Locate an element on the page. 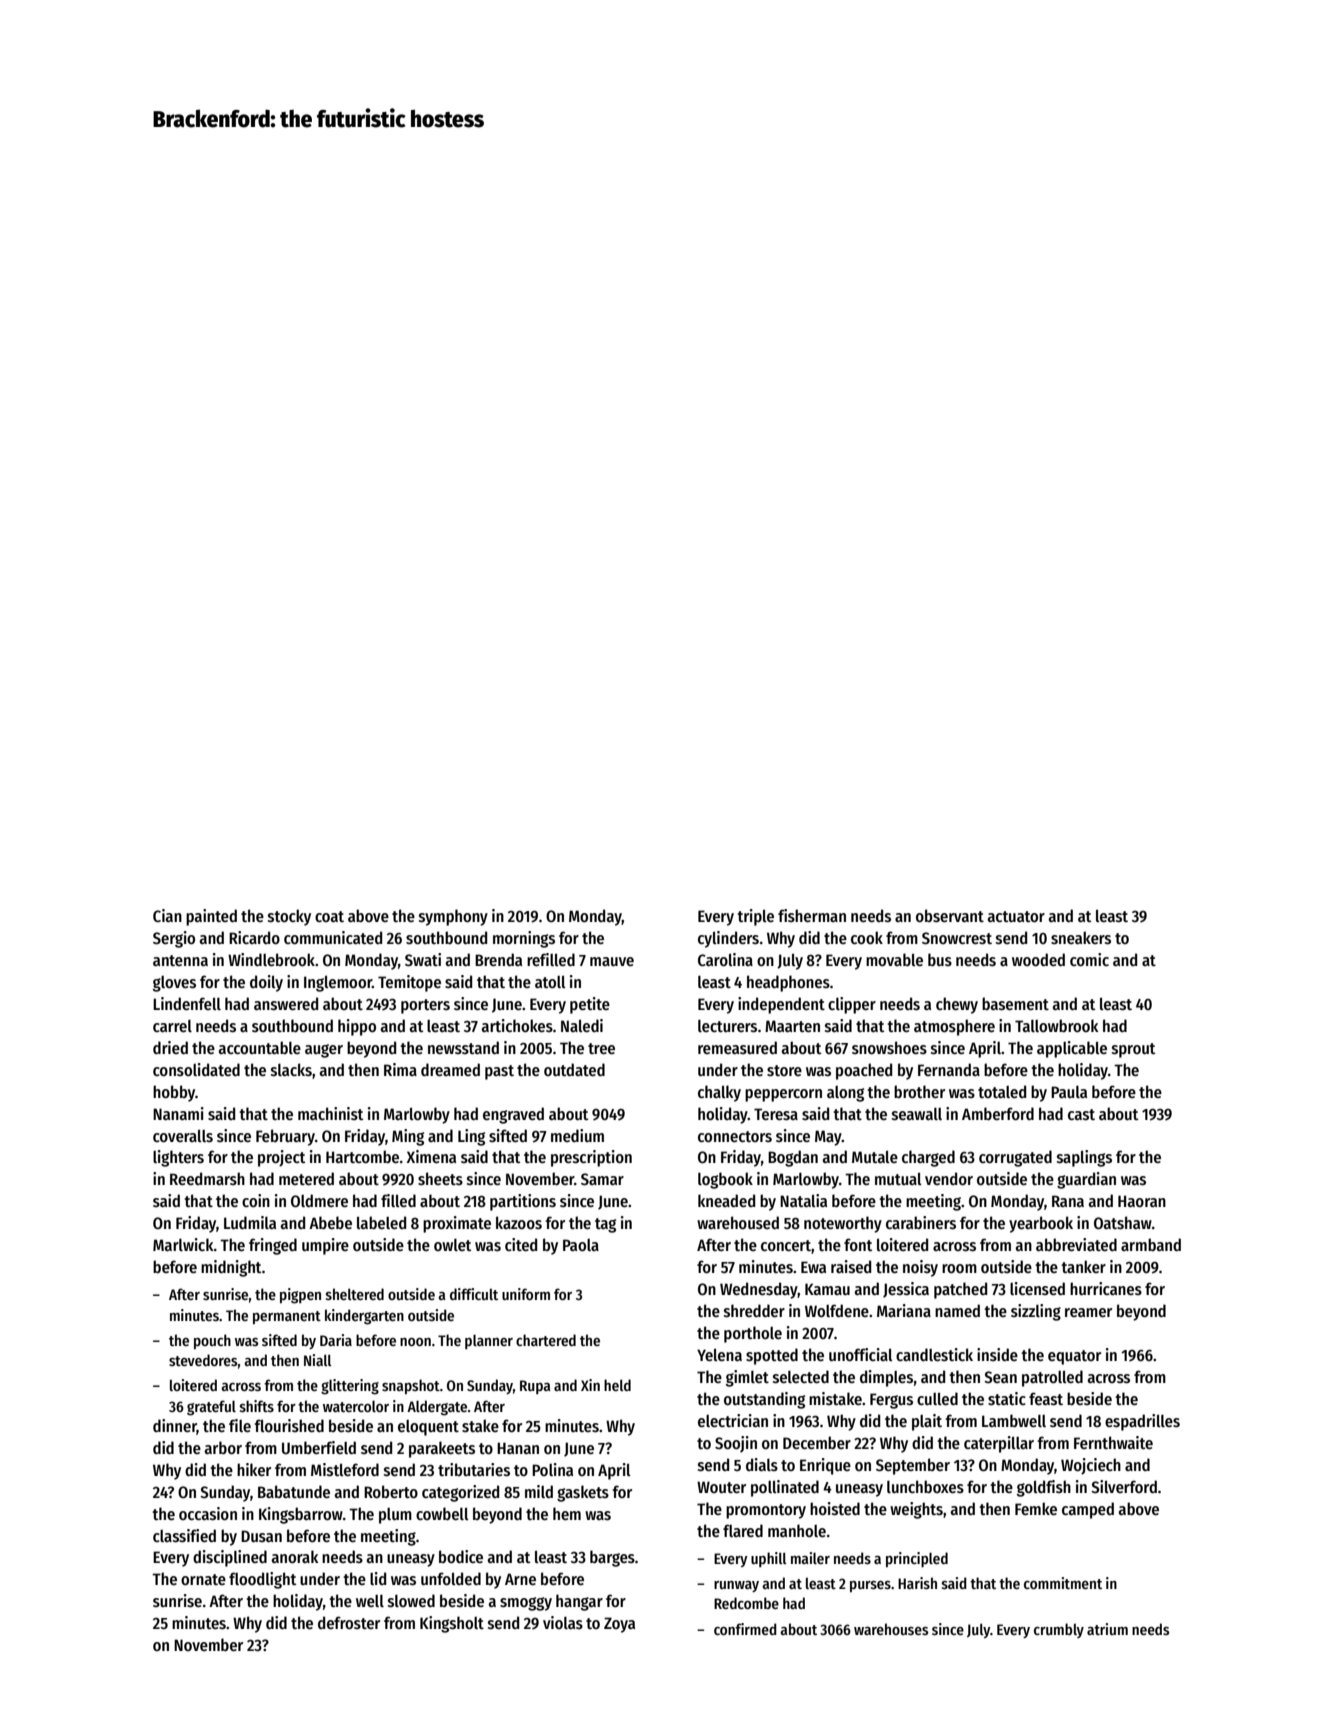  Polina is located at coordinates (552, 1469).
